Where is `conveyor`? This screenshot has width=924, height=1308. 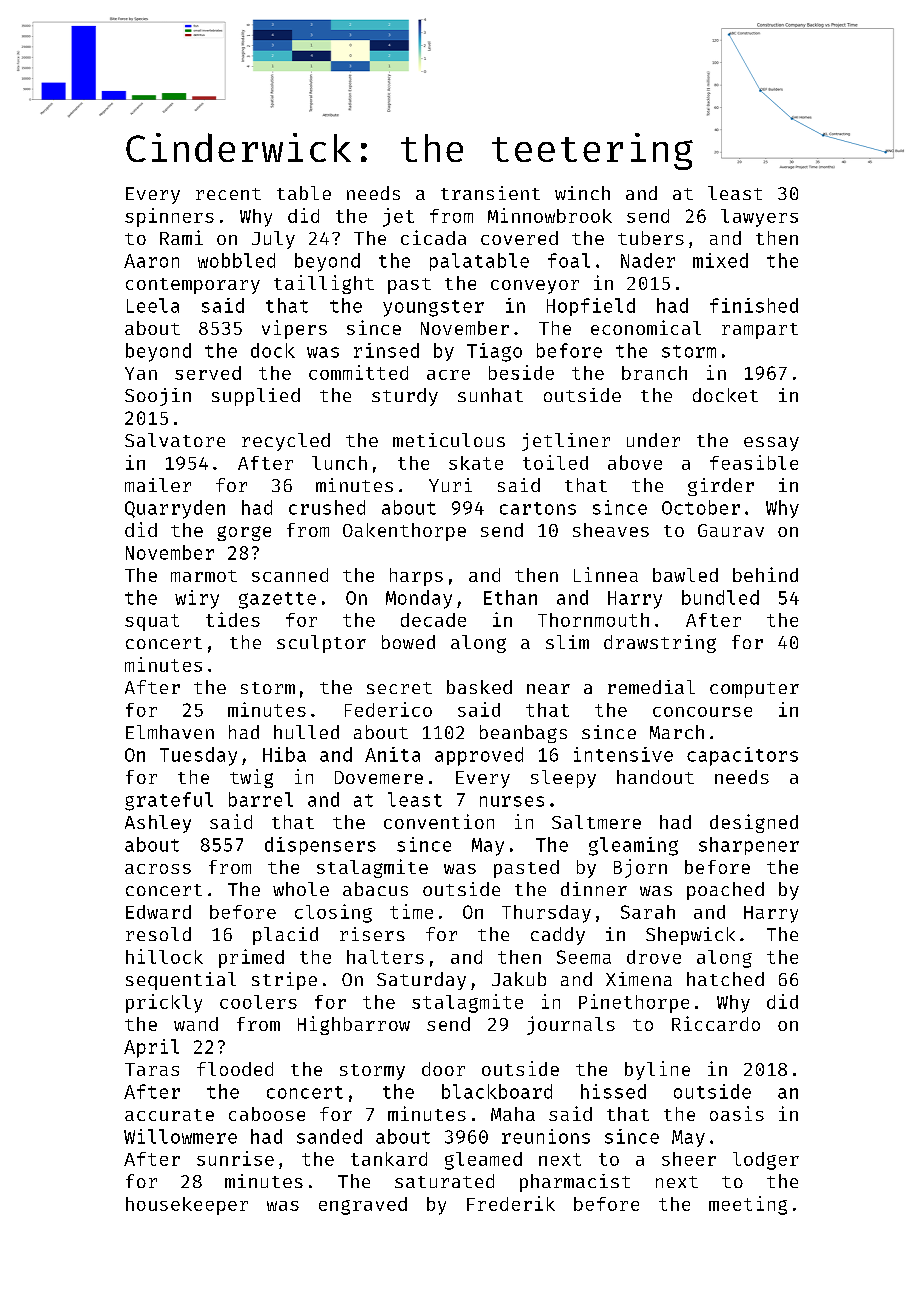
conveyor is located at coordinates (535, 287).
